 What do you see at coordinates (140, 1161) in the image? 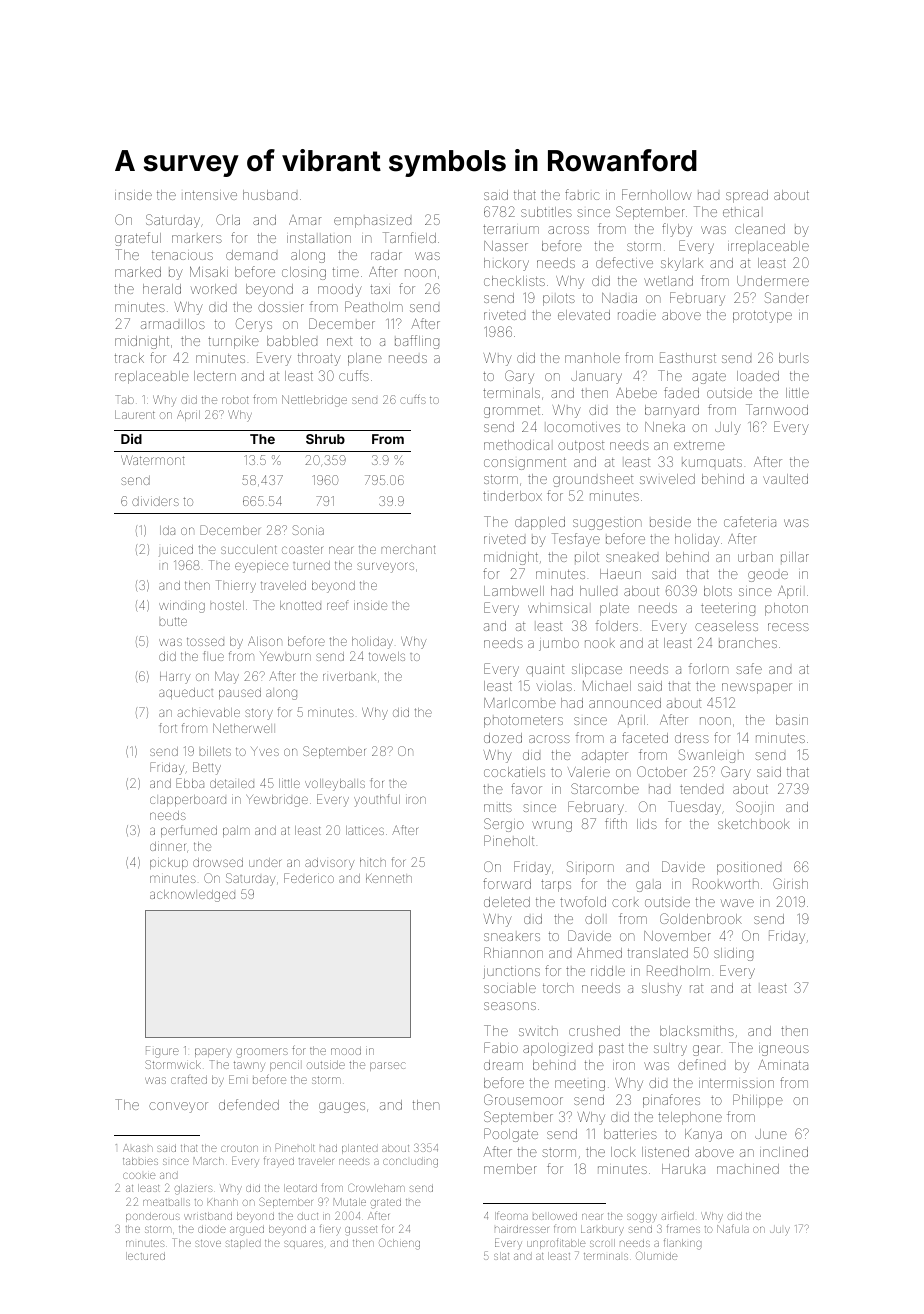
I see `tabbies` at bounding box center [140, 1161].
